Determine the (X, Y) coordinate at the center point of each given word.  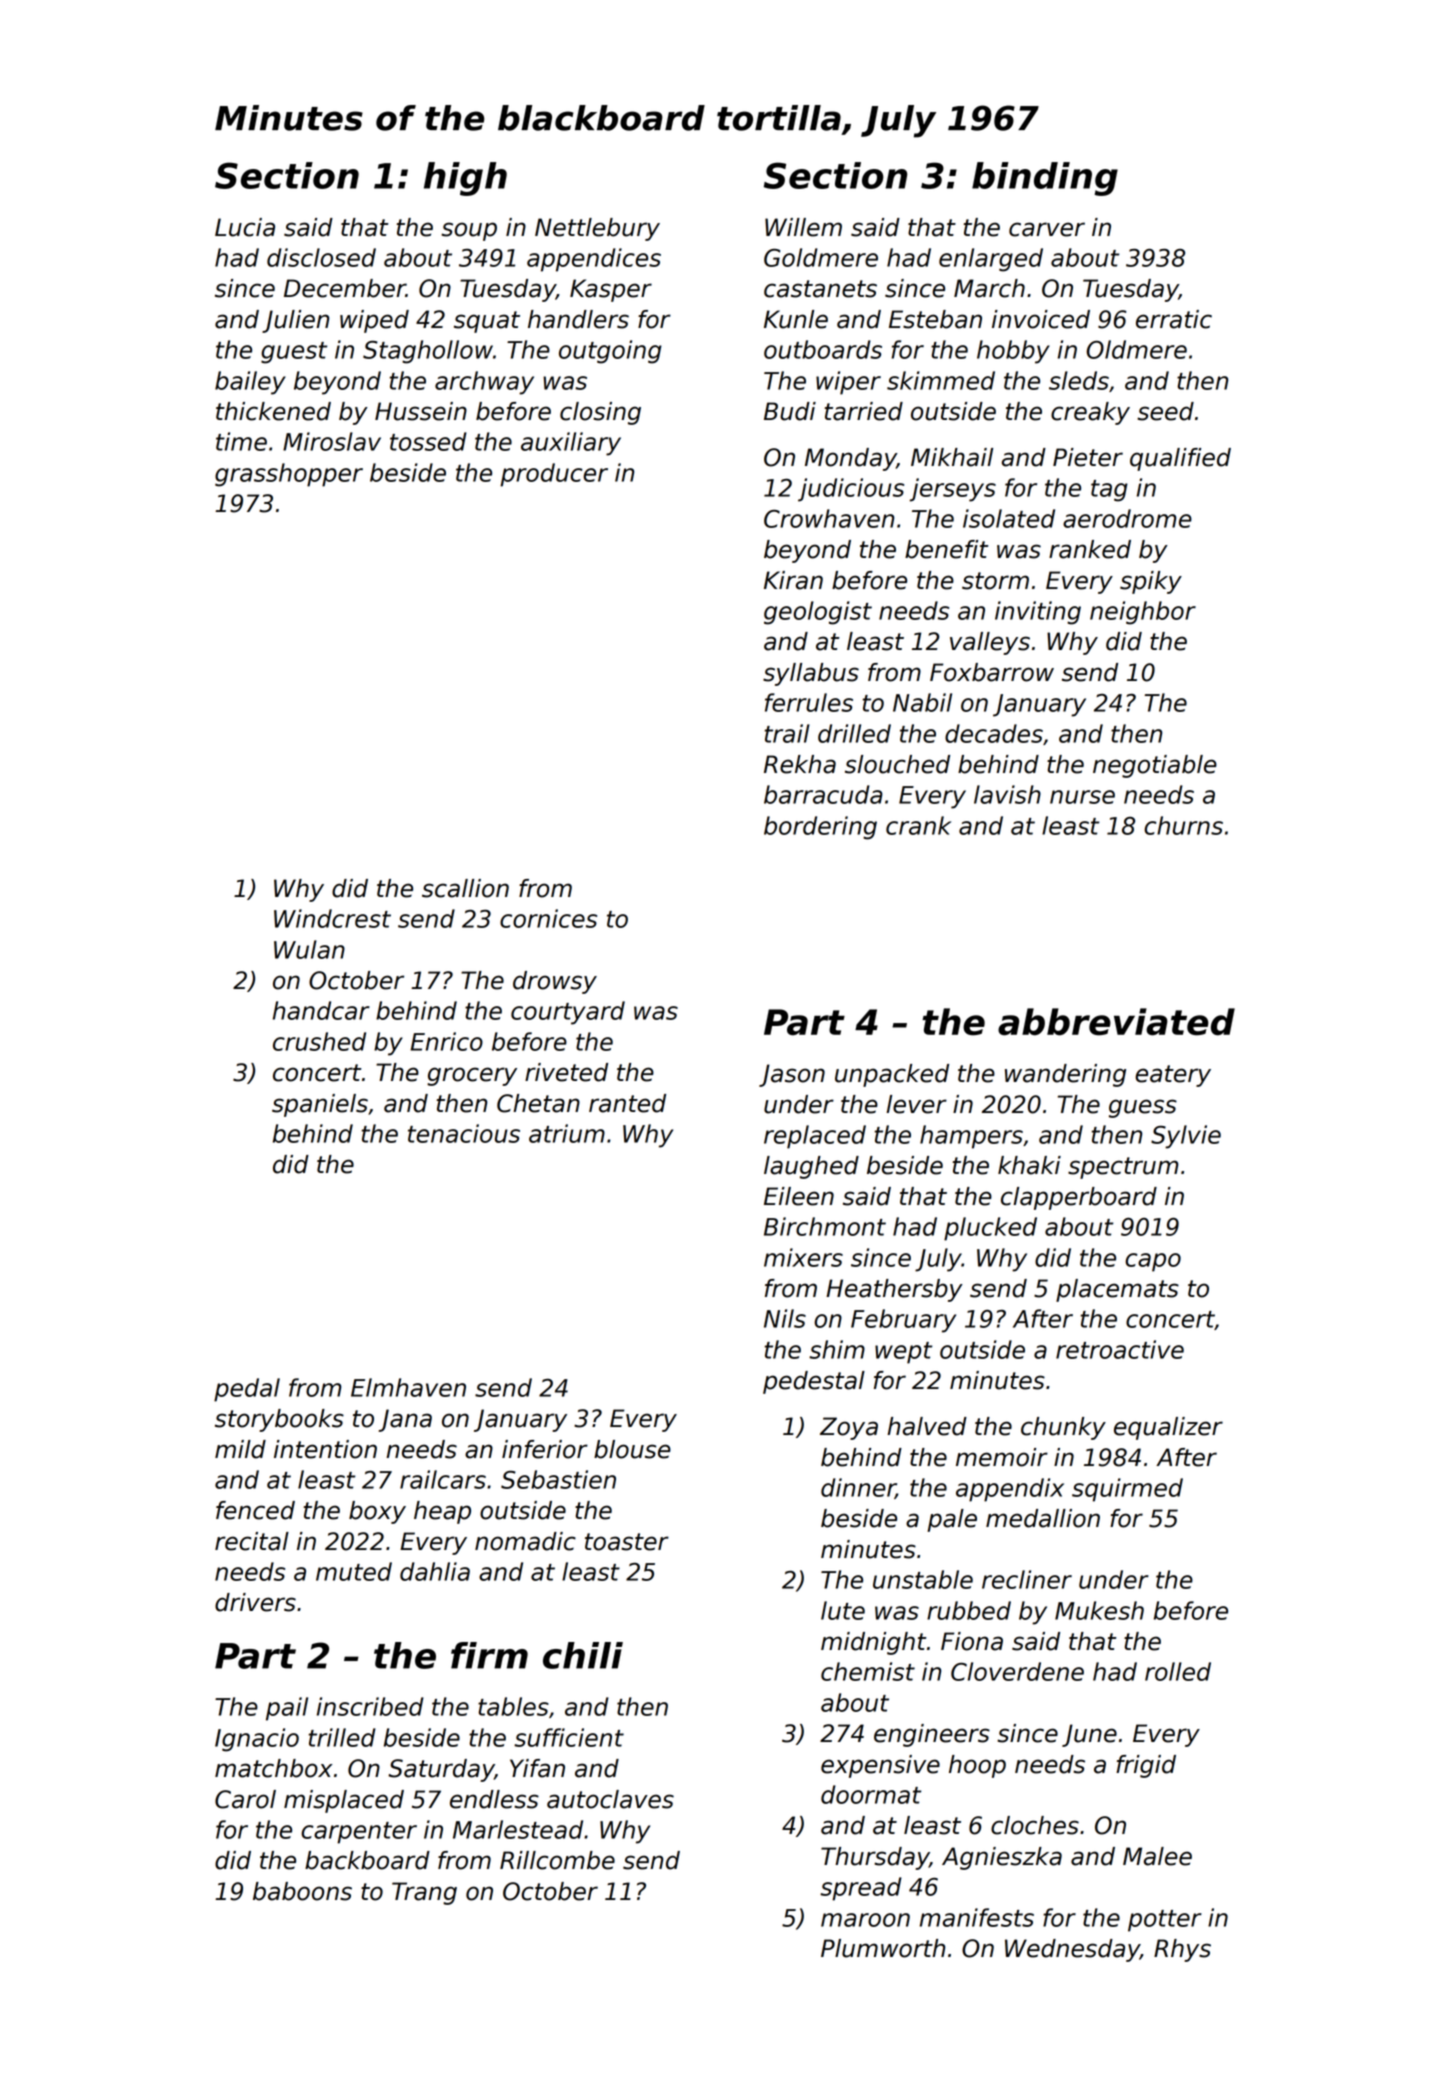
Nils (785, 1318)
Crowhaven (829, 518)
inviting (1038, 613)
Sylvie (1186, 1137)
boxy (377, 1512)
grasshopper (289, 475)
